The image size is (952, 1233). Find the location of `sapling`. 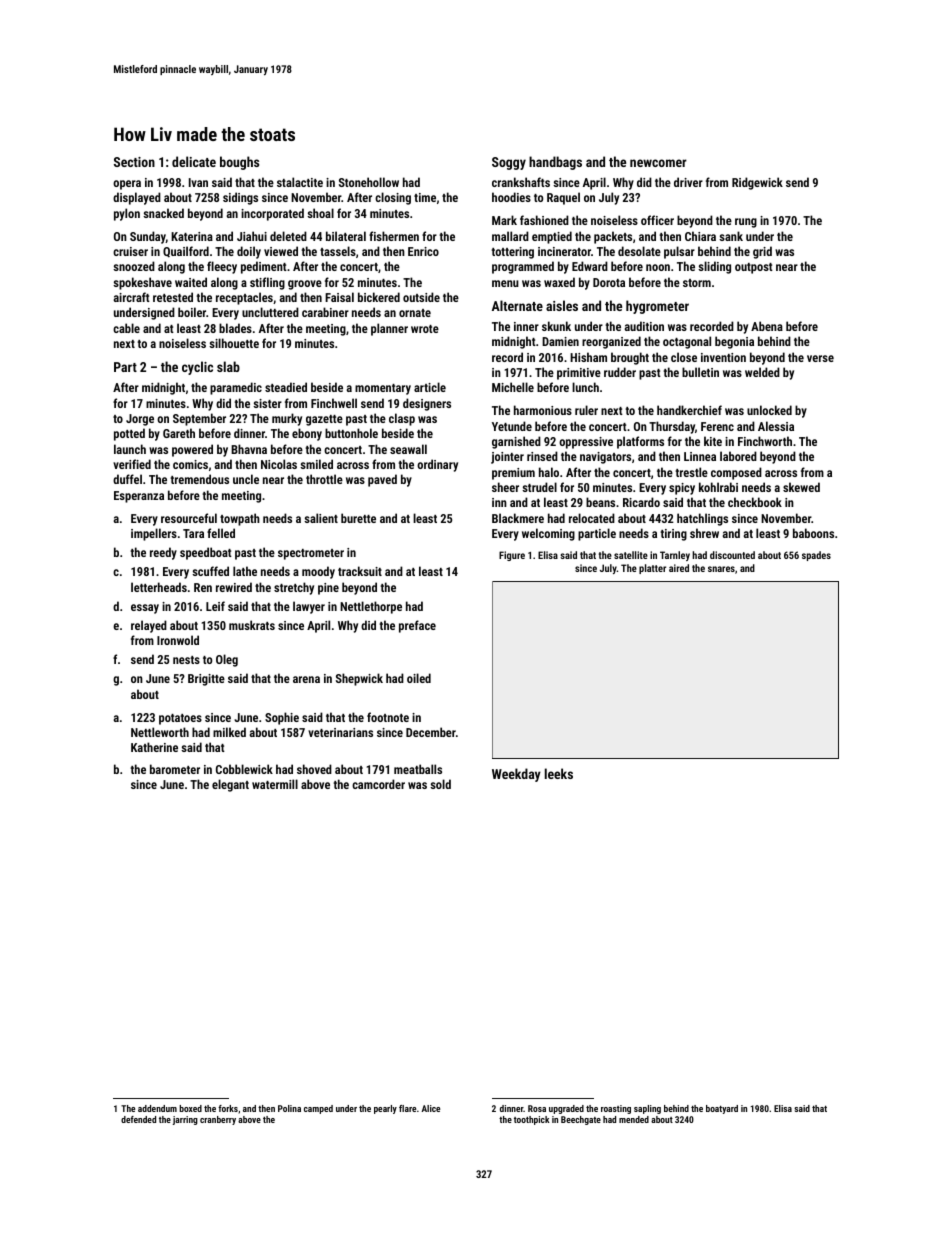

sapling is located at coordinates (647, 1109).
